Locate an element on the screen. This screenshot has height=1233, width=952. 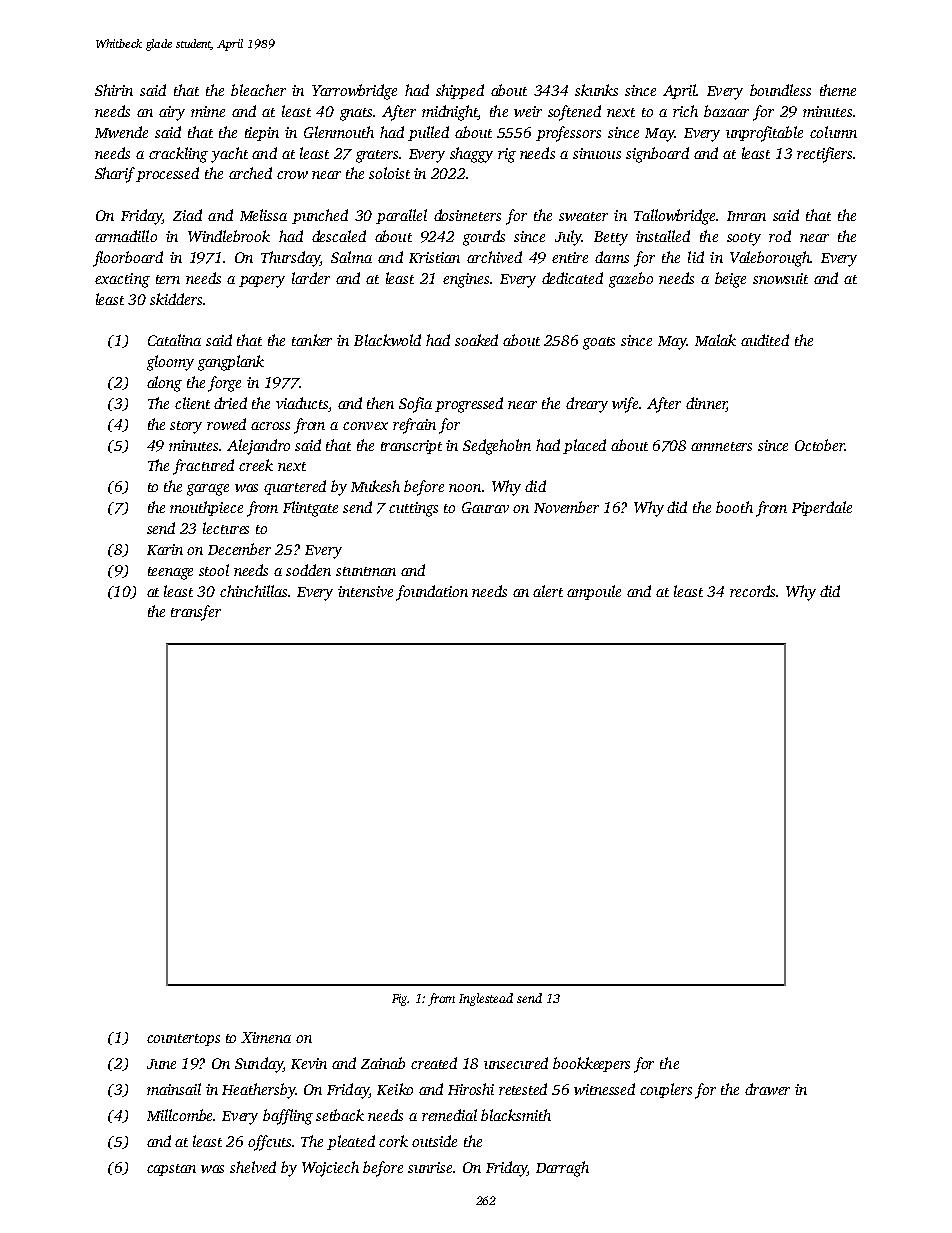
fractured is located at coordinates (203, 467).
